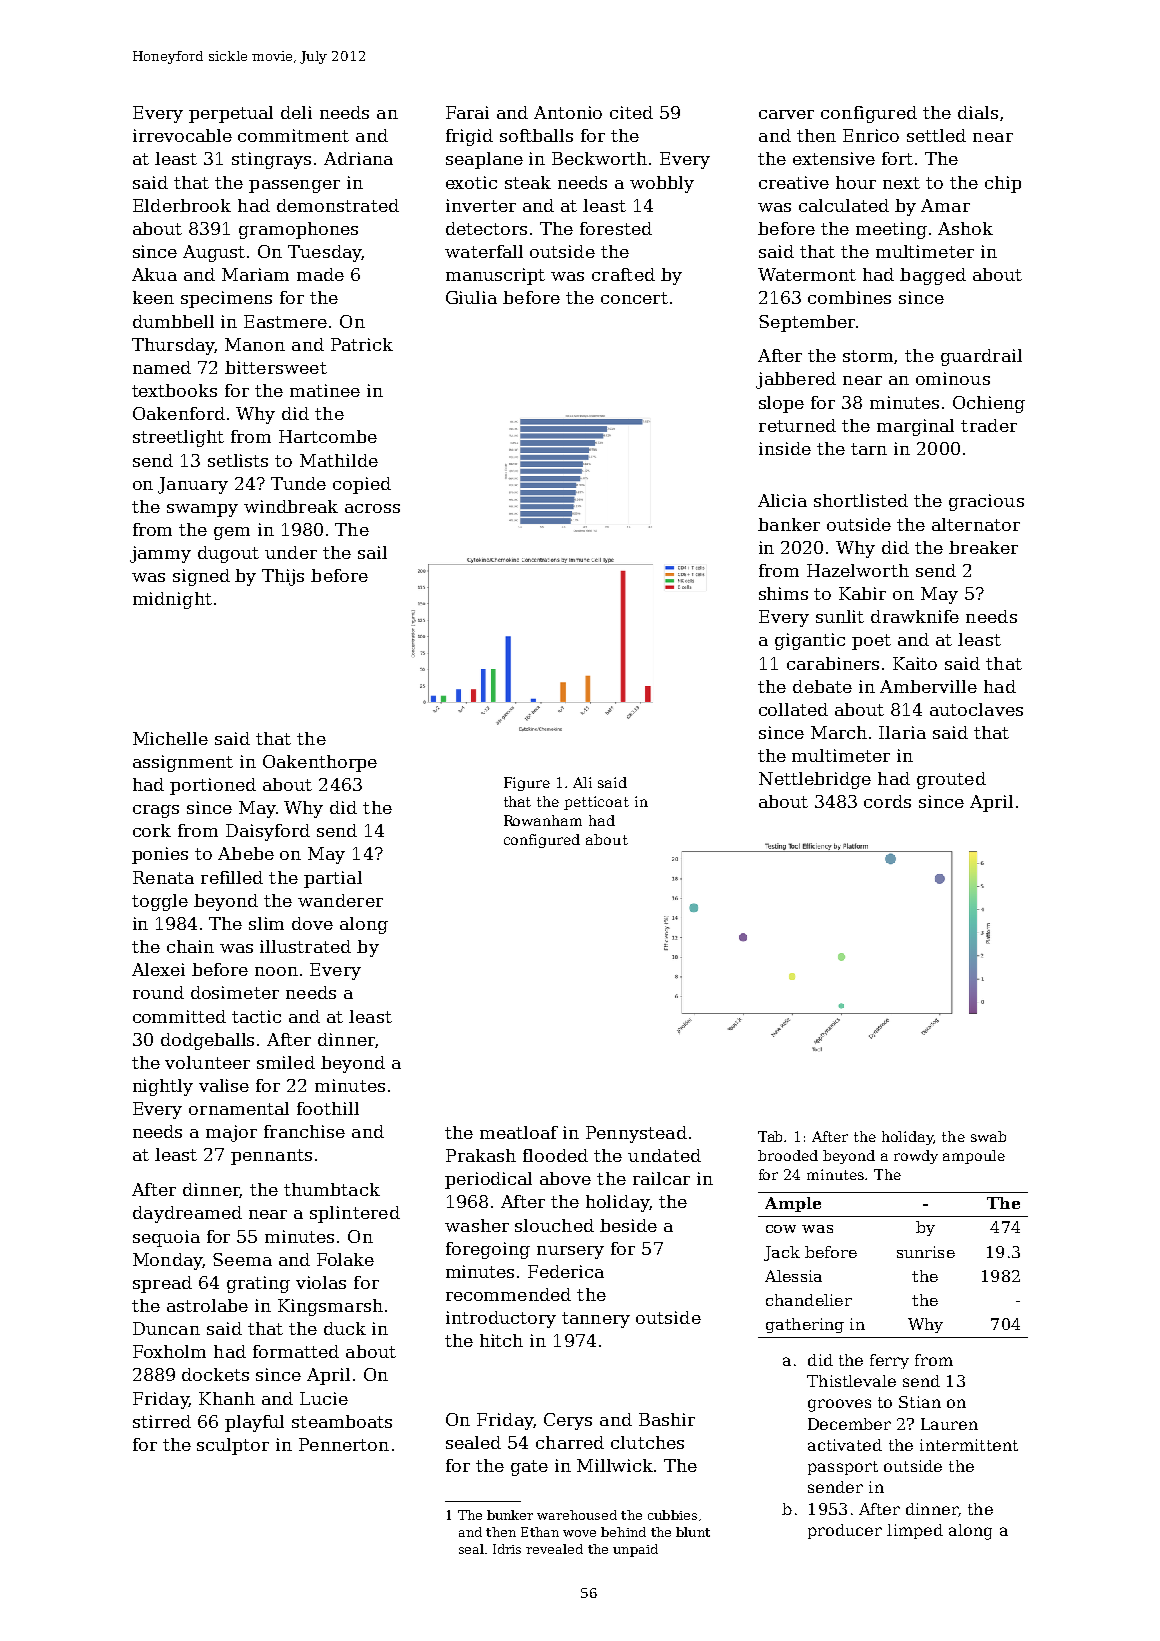 This page has height=1641, width=1160. I want to click on detectors, so click(486, 228).
